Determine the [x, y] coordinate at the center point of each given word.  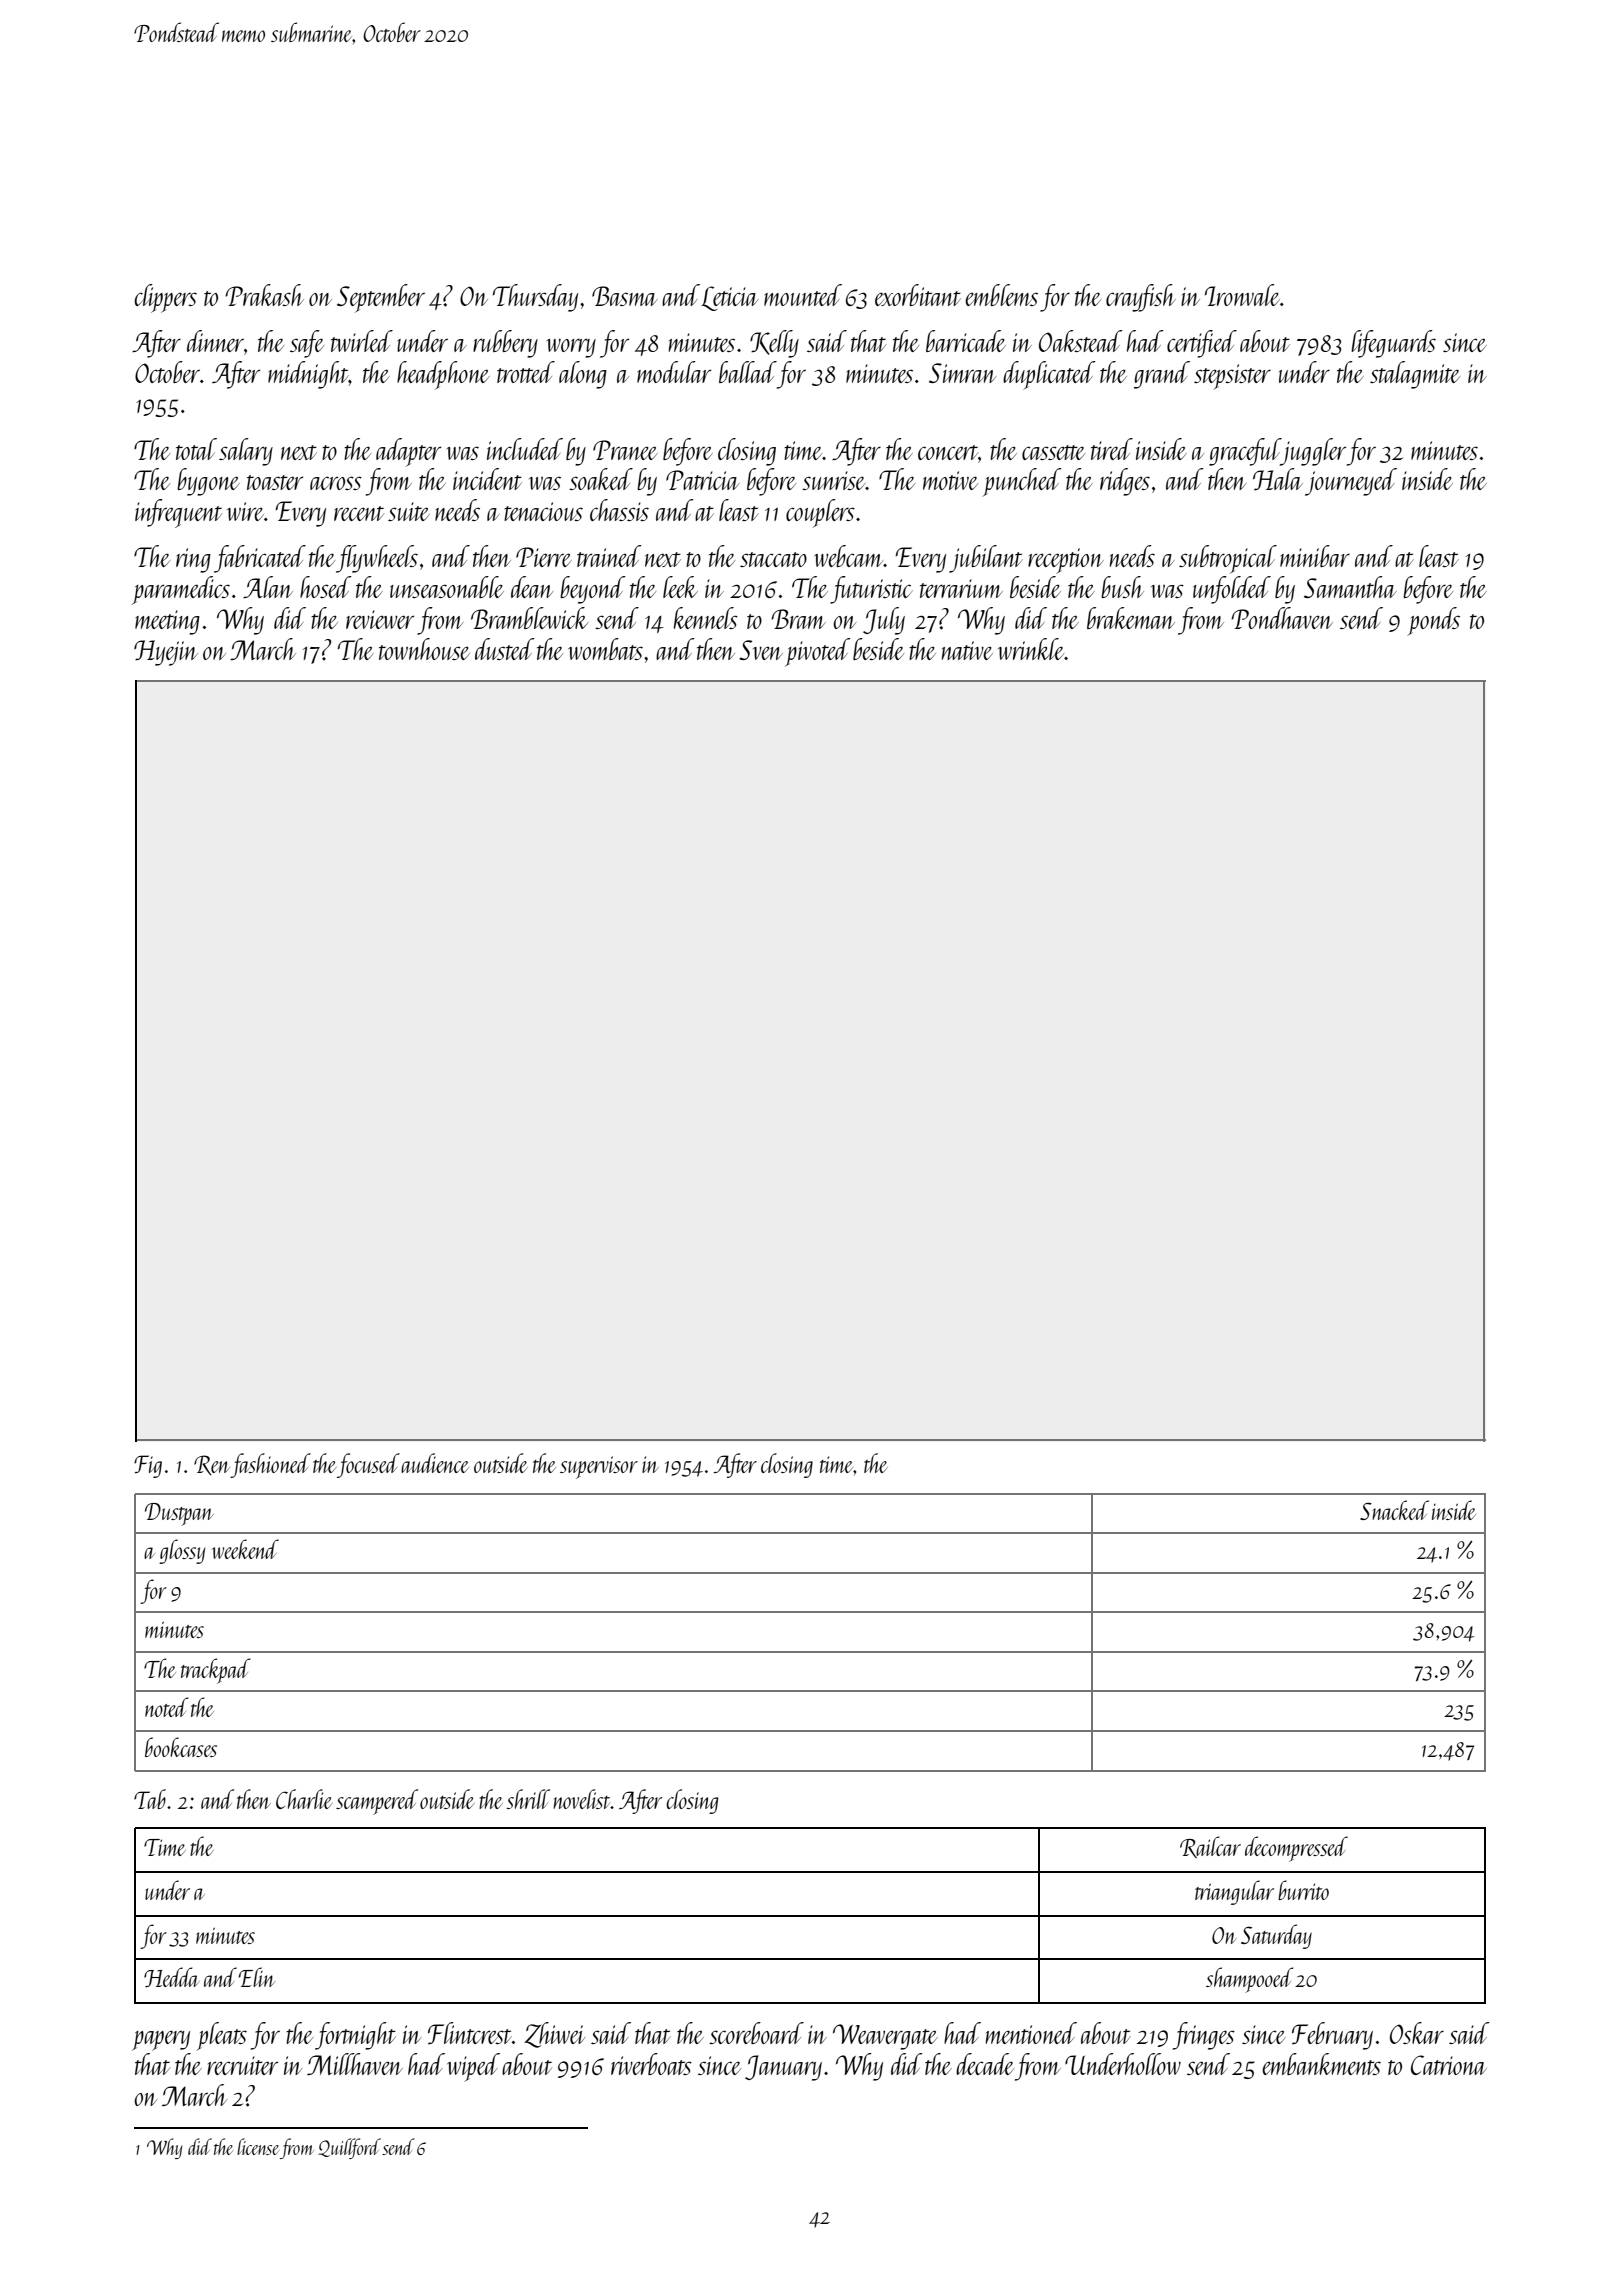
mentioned [1031, 2033]
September [381, 298]
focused [368, 1465]
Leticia [730, 298]
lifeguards [1393, 344]
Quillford [349, 2148]
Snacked [1394, 1510]
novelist [582, 1799]
